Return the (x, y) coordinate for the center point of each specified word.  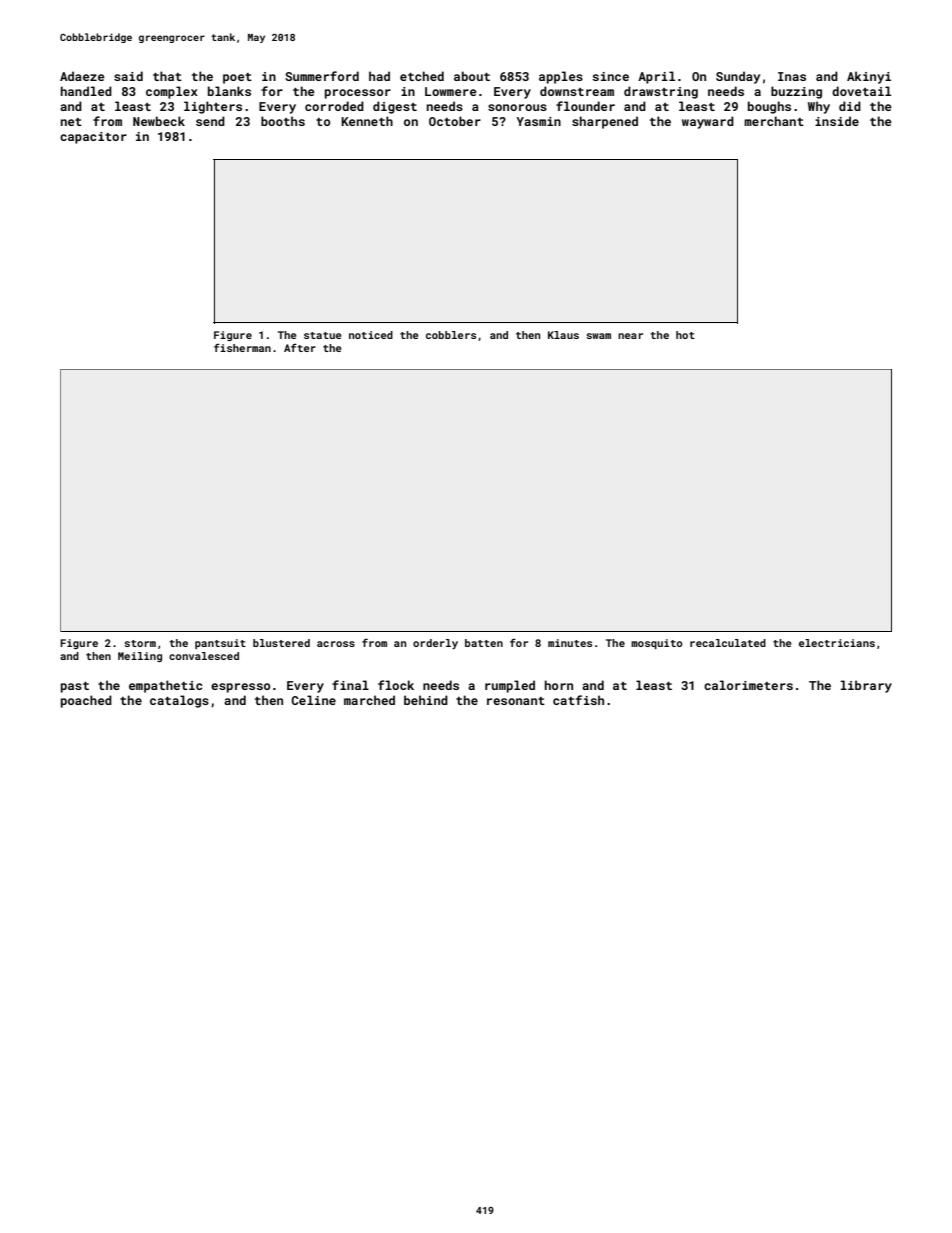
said (128, 76)
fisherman (242, 347)
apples (561, 77)
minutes (570, 643)
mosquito (657, 644)
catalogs (179, 701)
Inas (792, 76)
